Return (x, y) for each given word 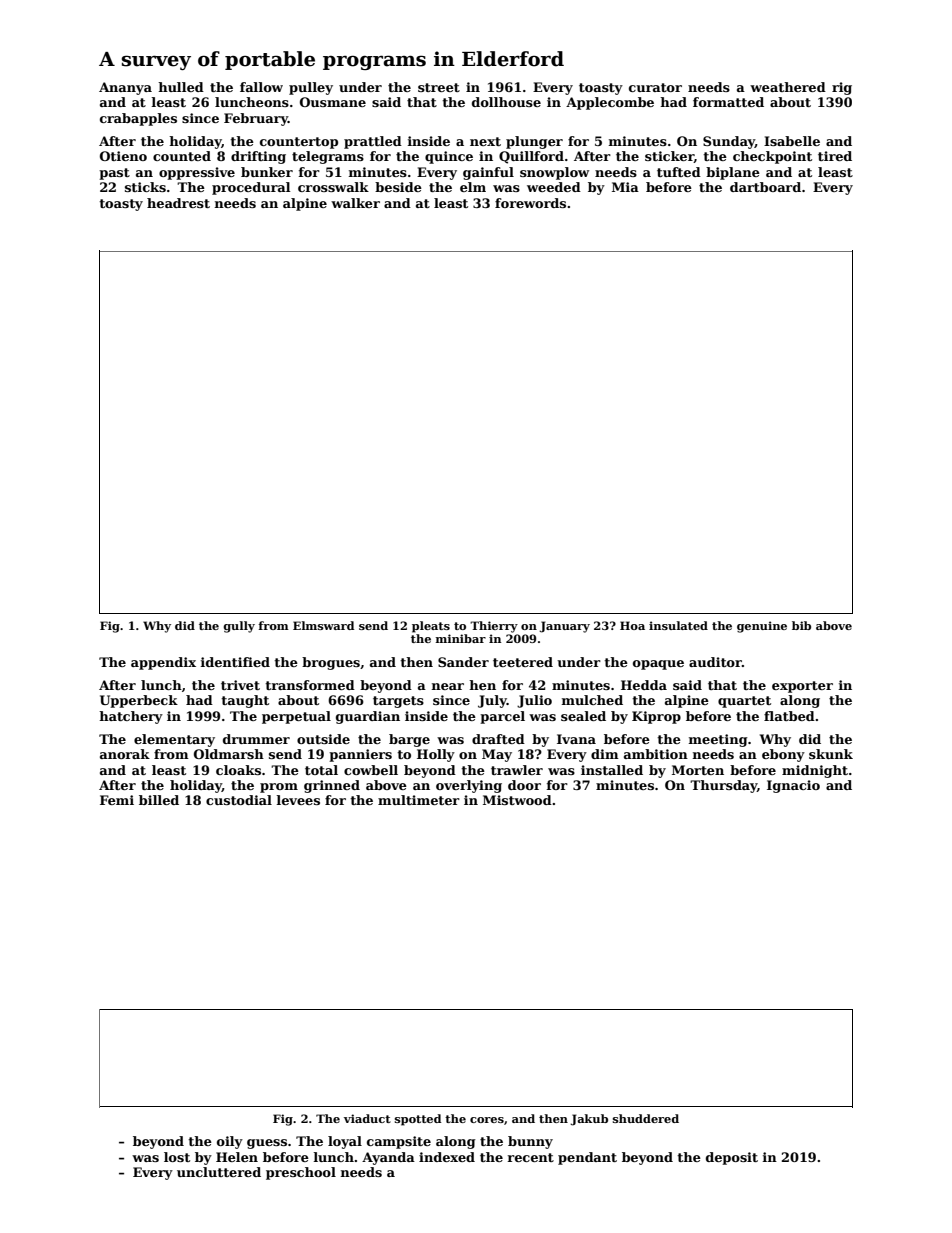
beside (398, 187)
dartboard (765, 187)
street (439, 87)
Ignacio (793, 786)
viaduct (367, 1118)
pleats (431, 627)
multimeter (419, 800)
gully (239, 627)
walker (355, 203)
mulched (592, 700)
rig (842, 88)
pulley (311, 88)
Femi (117, 800)
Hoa (632, 625)
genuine (762, 627)
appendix (163, 663)
